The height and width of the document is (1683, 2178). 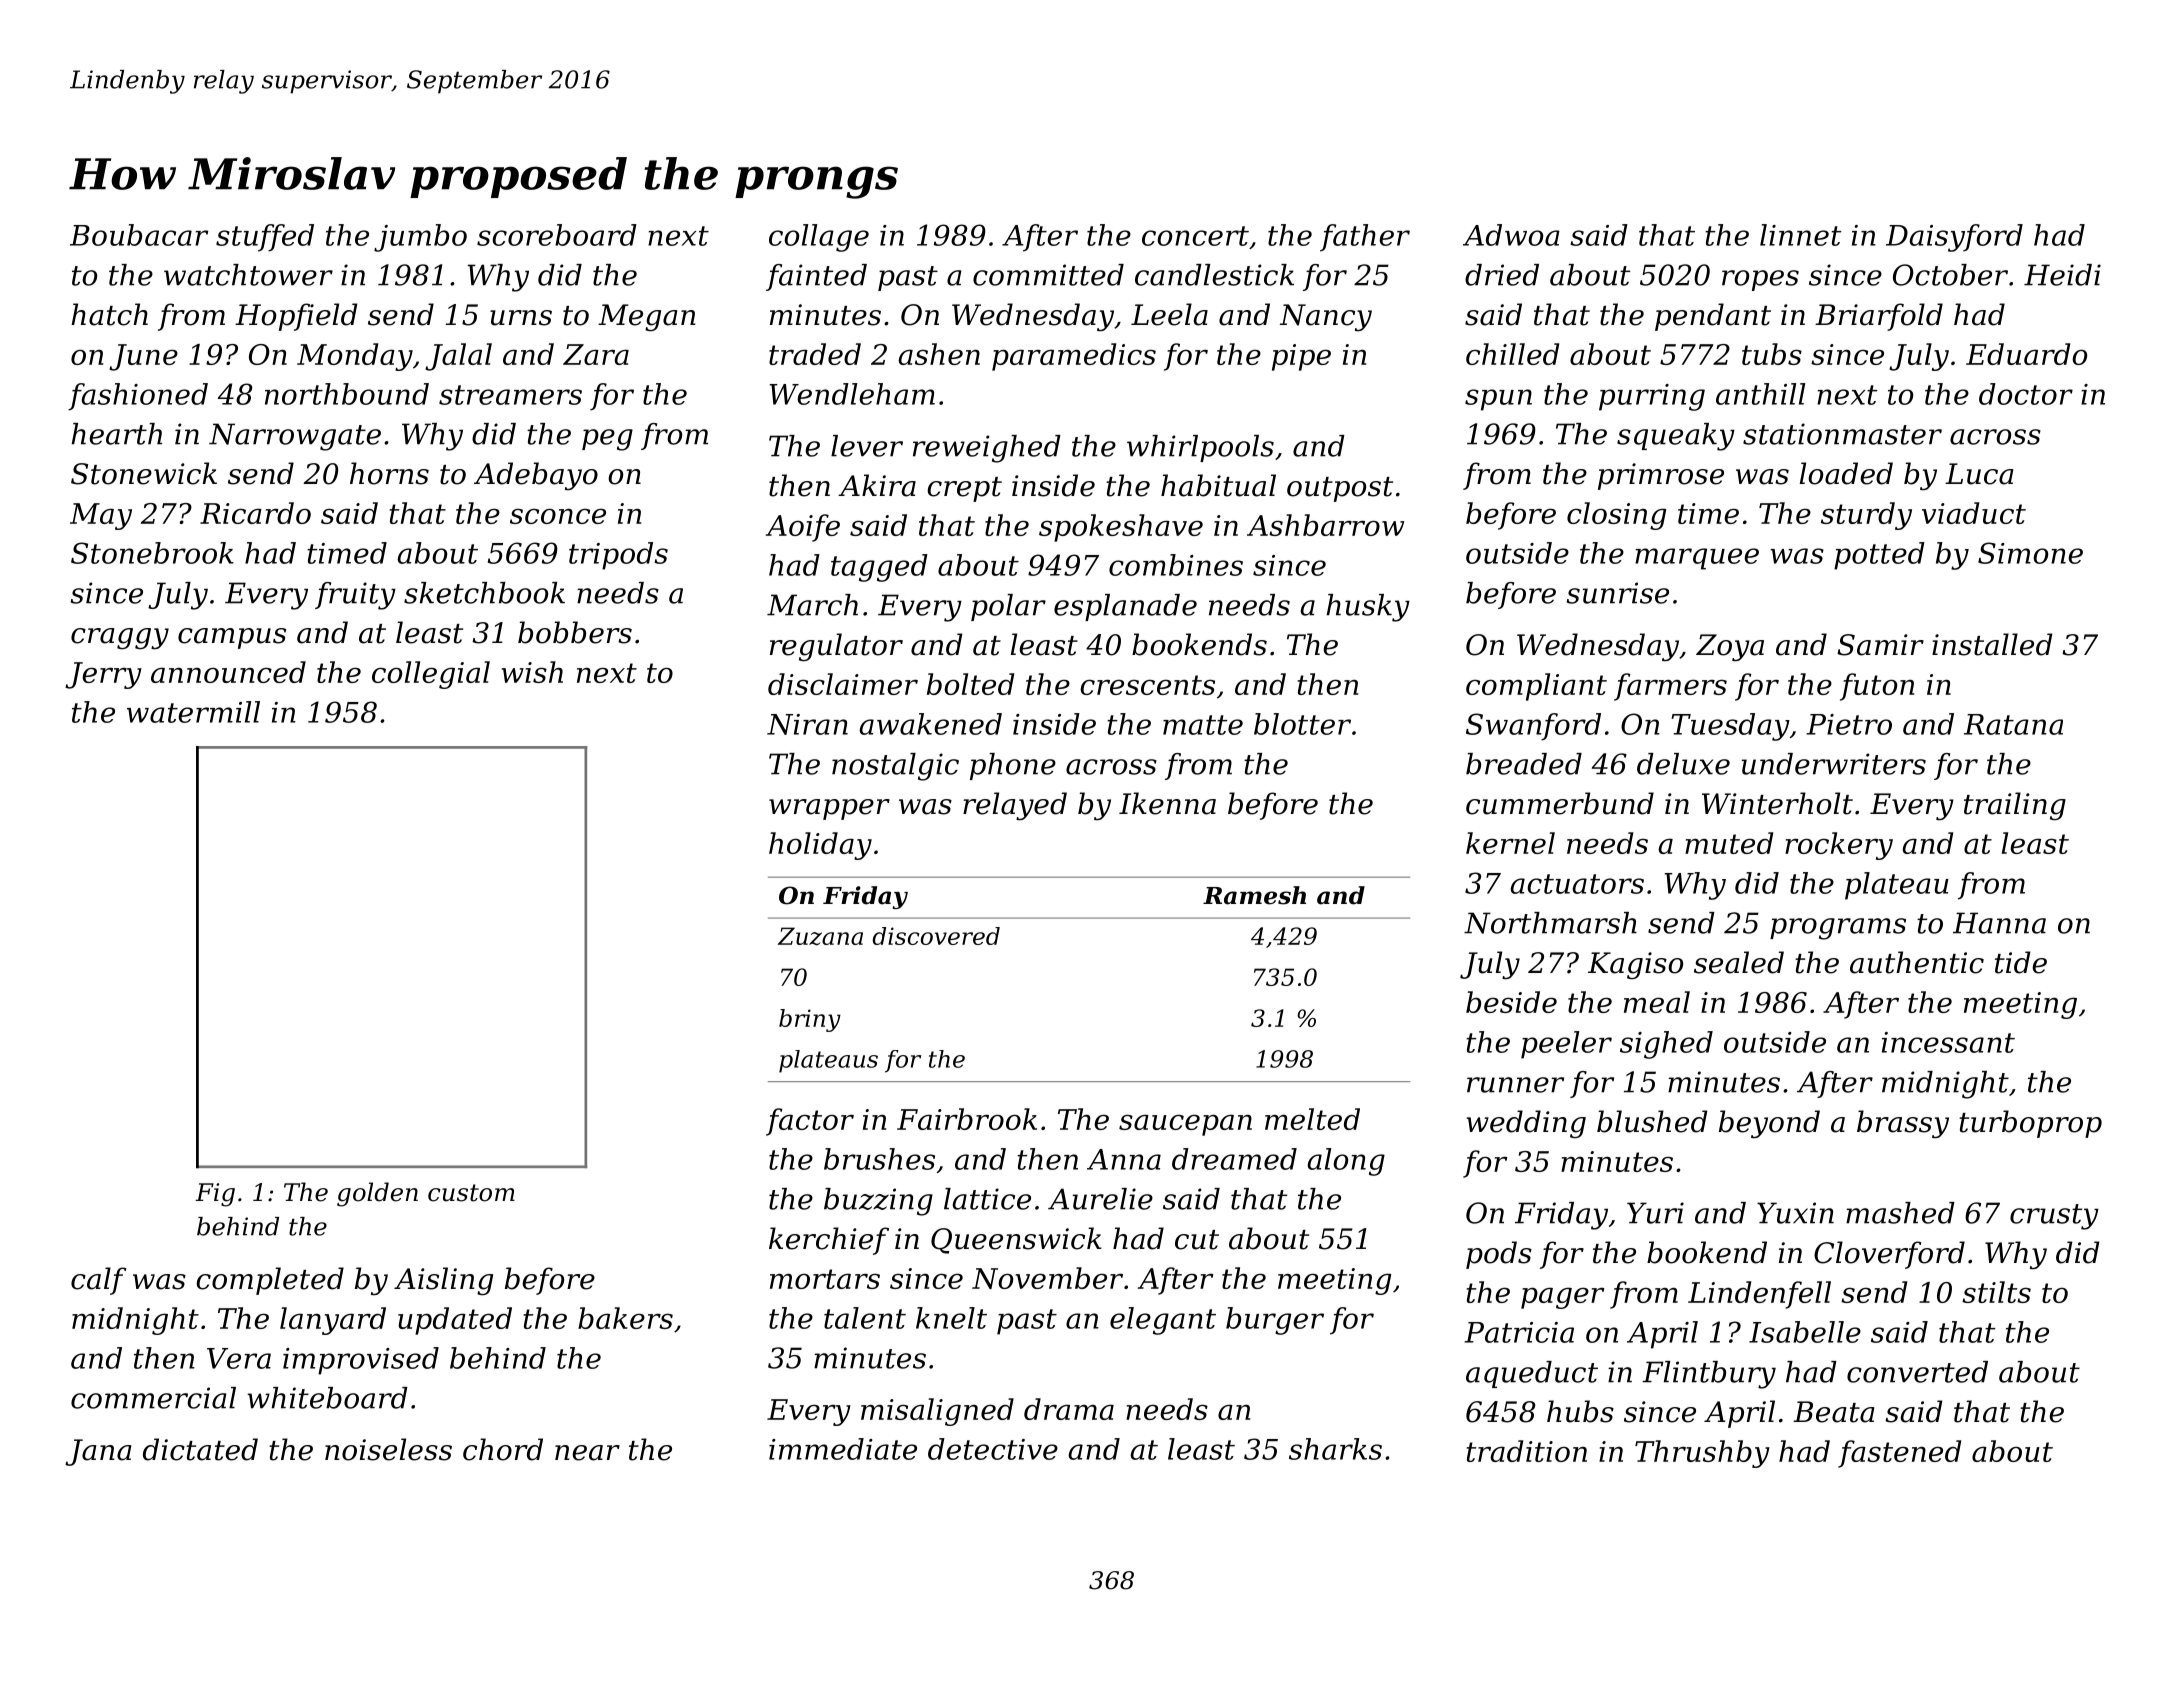 What do you see at coordinates (557, 235) in the document?
I see `scoreboard` at bounding box center [557, 235].
